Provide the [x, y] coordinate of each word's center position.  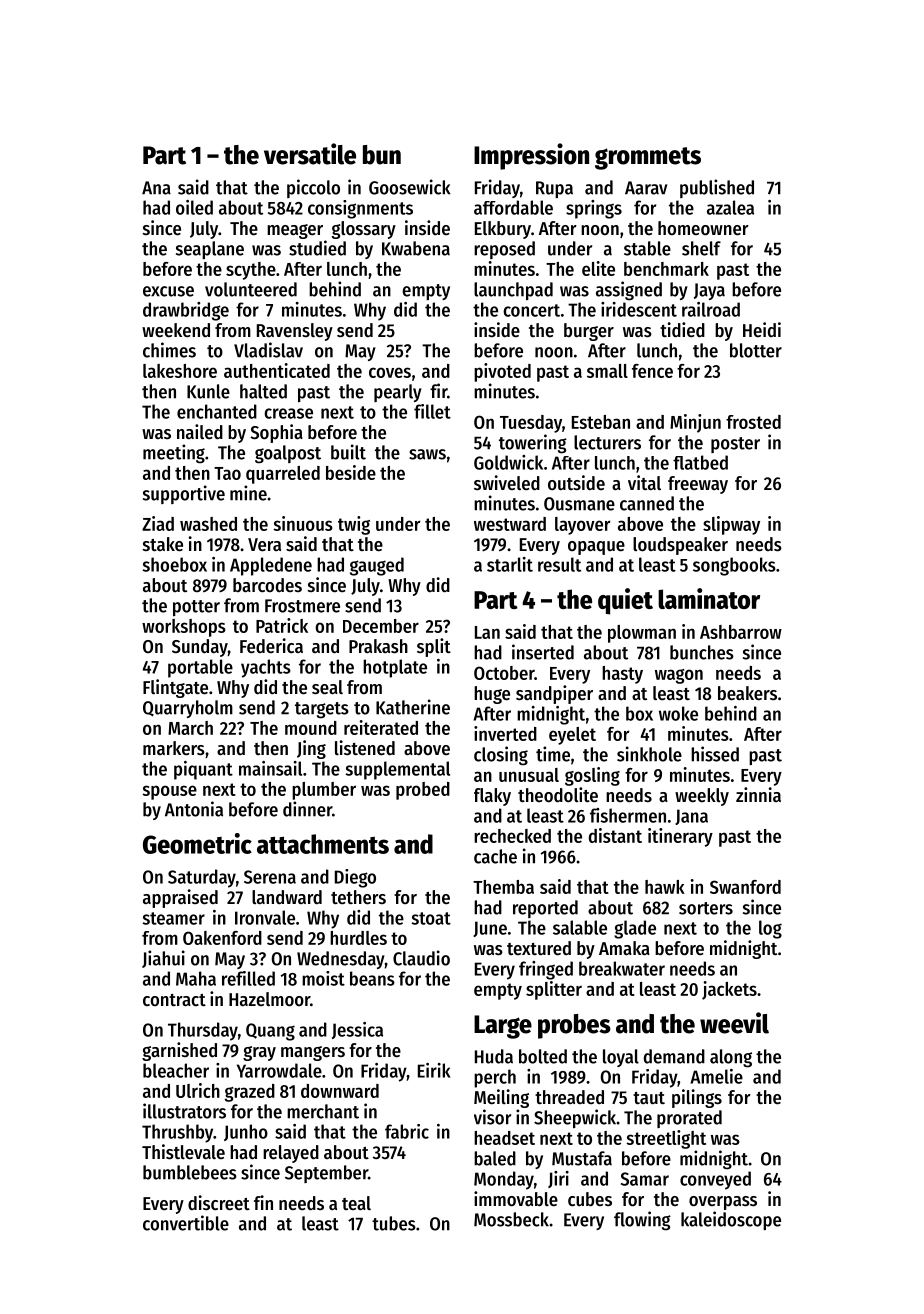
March [190, 728]
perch [495, 1078]
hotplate [395, 668]
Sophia [276, 433]
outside [576, 483]
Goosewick [409, 187]
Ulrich [198, 1090]
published [717, 188]
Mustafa [582, 1158]
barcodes [267, 585]
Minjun [695, 423]
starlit [510, 564]
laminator [709, 598]
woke [678, 713]
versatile [310, 154]
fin [263, 1202]
